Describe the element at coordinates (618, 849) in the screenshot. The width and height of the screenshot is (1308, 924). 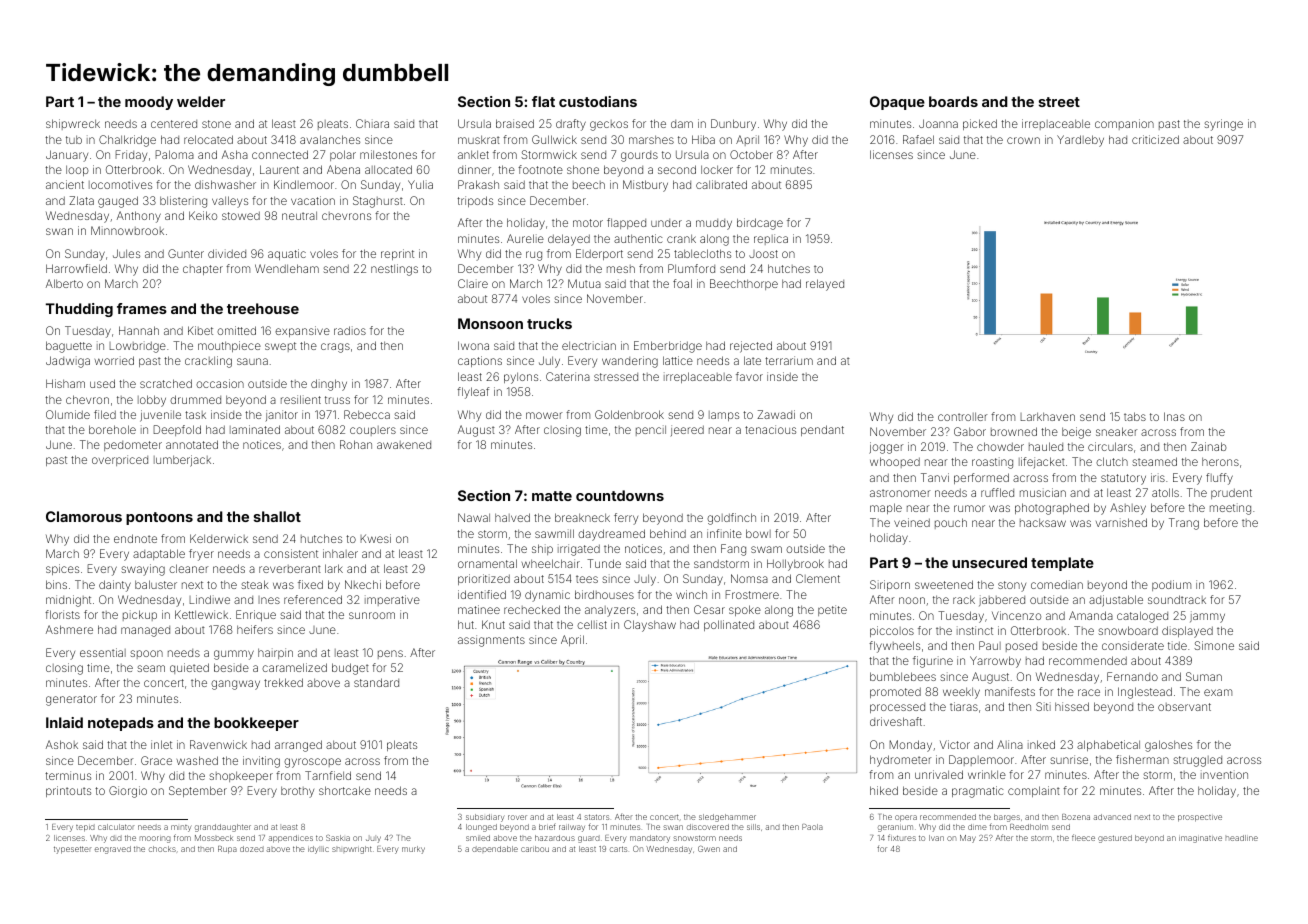
I see `carts` at that location.
